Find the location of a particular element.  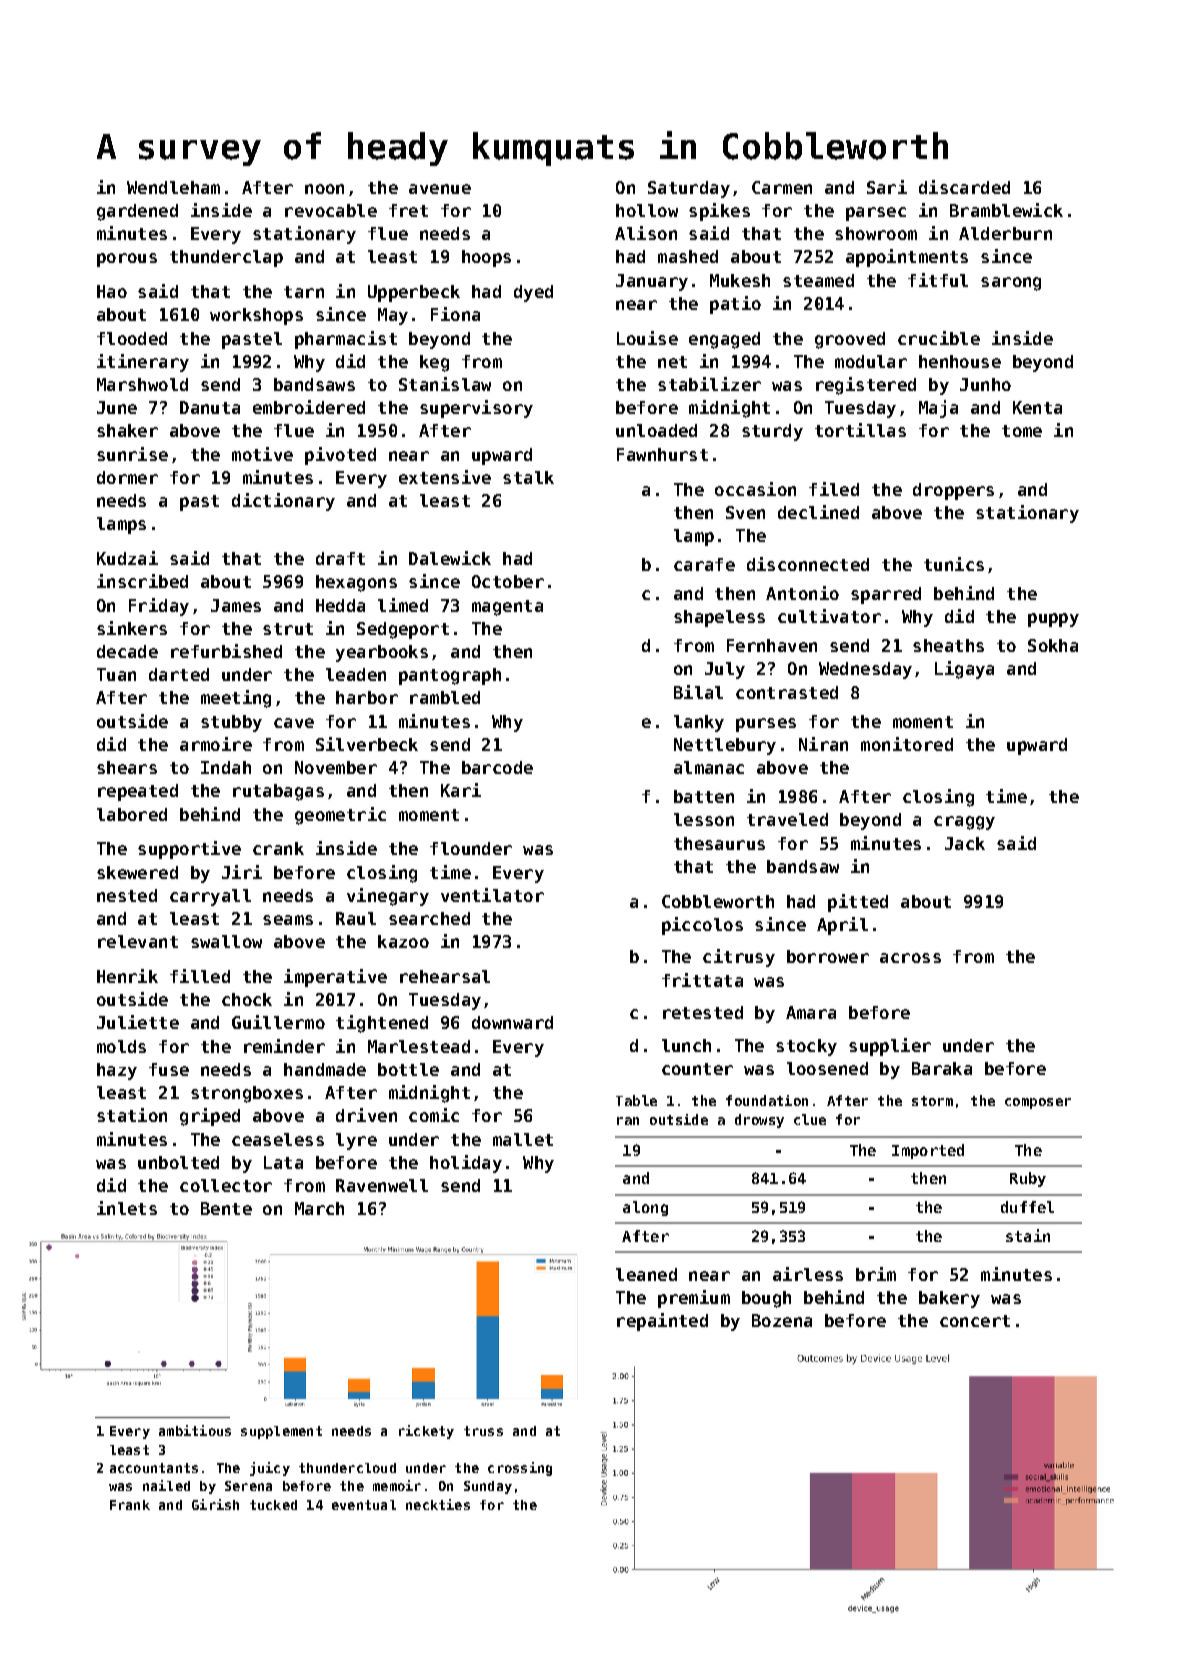

concert is located at coordinates (975, 1321).
